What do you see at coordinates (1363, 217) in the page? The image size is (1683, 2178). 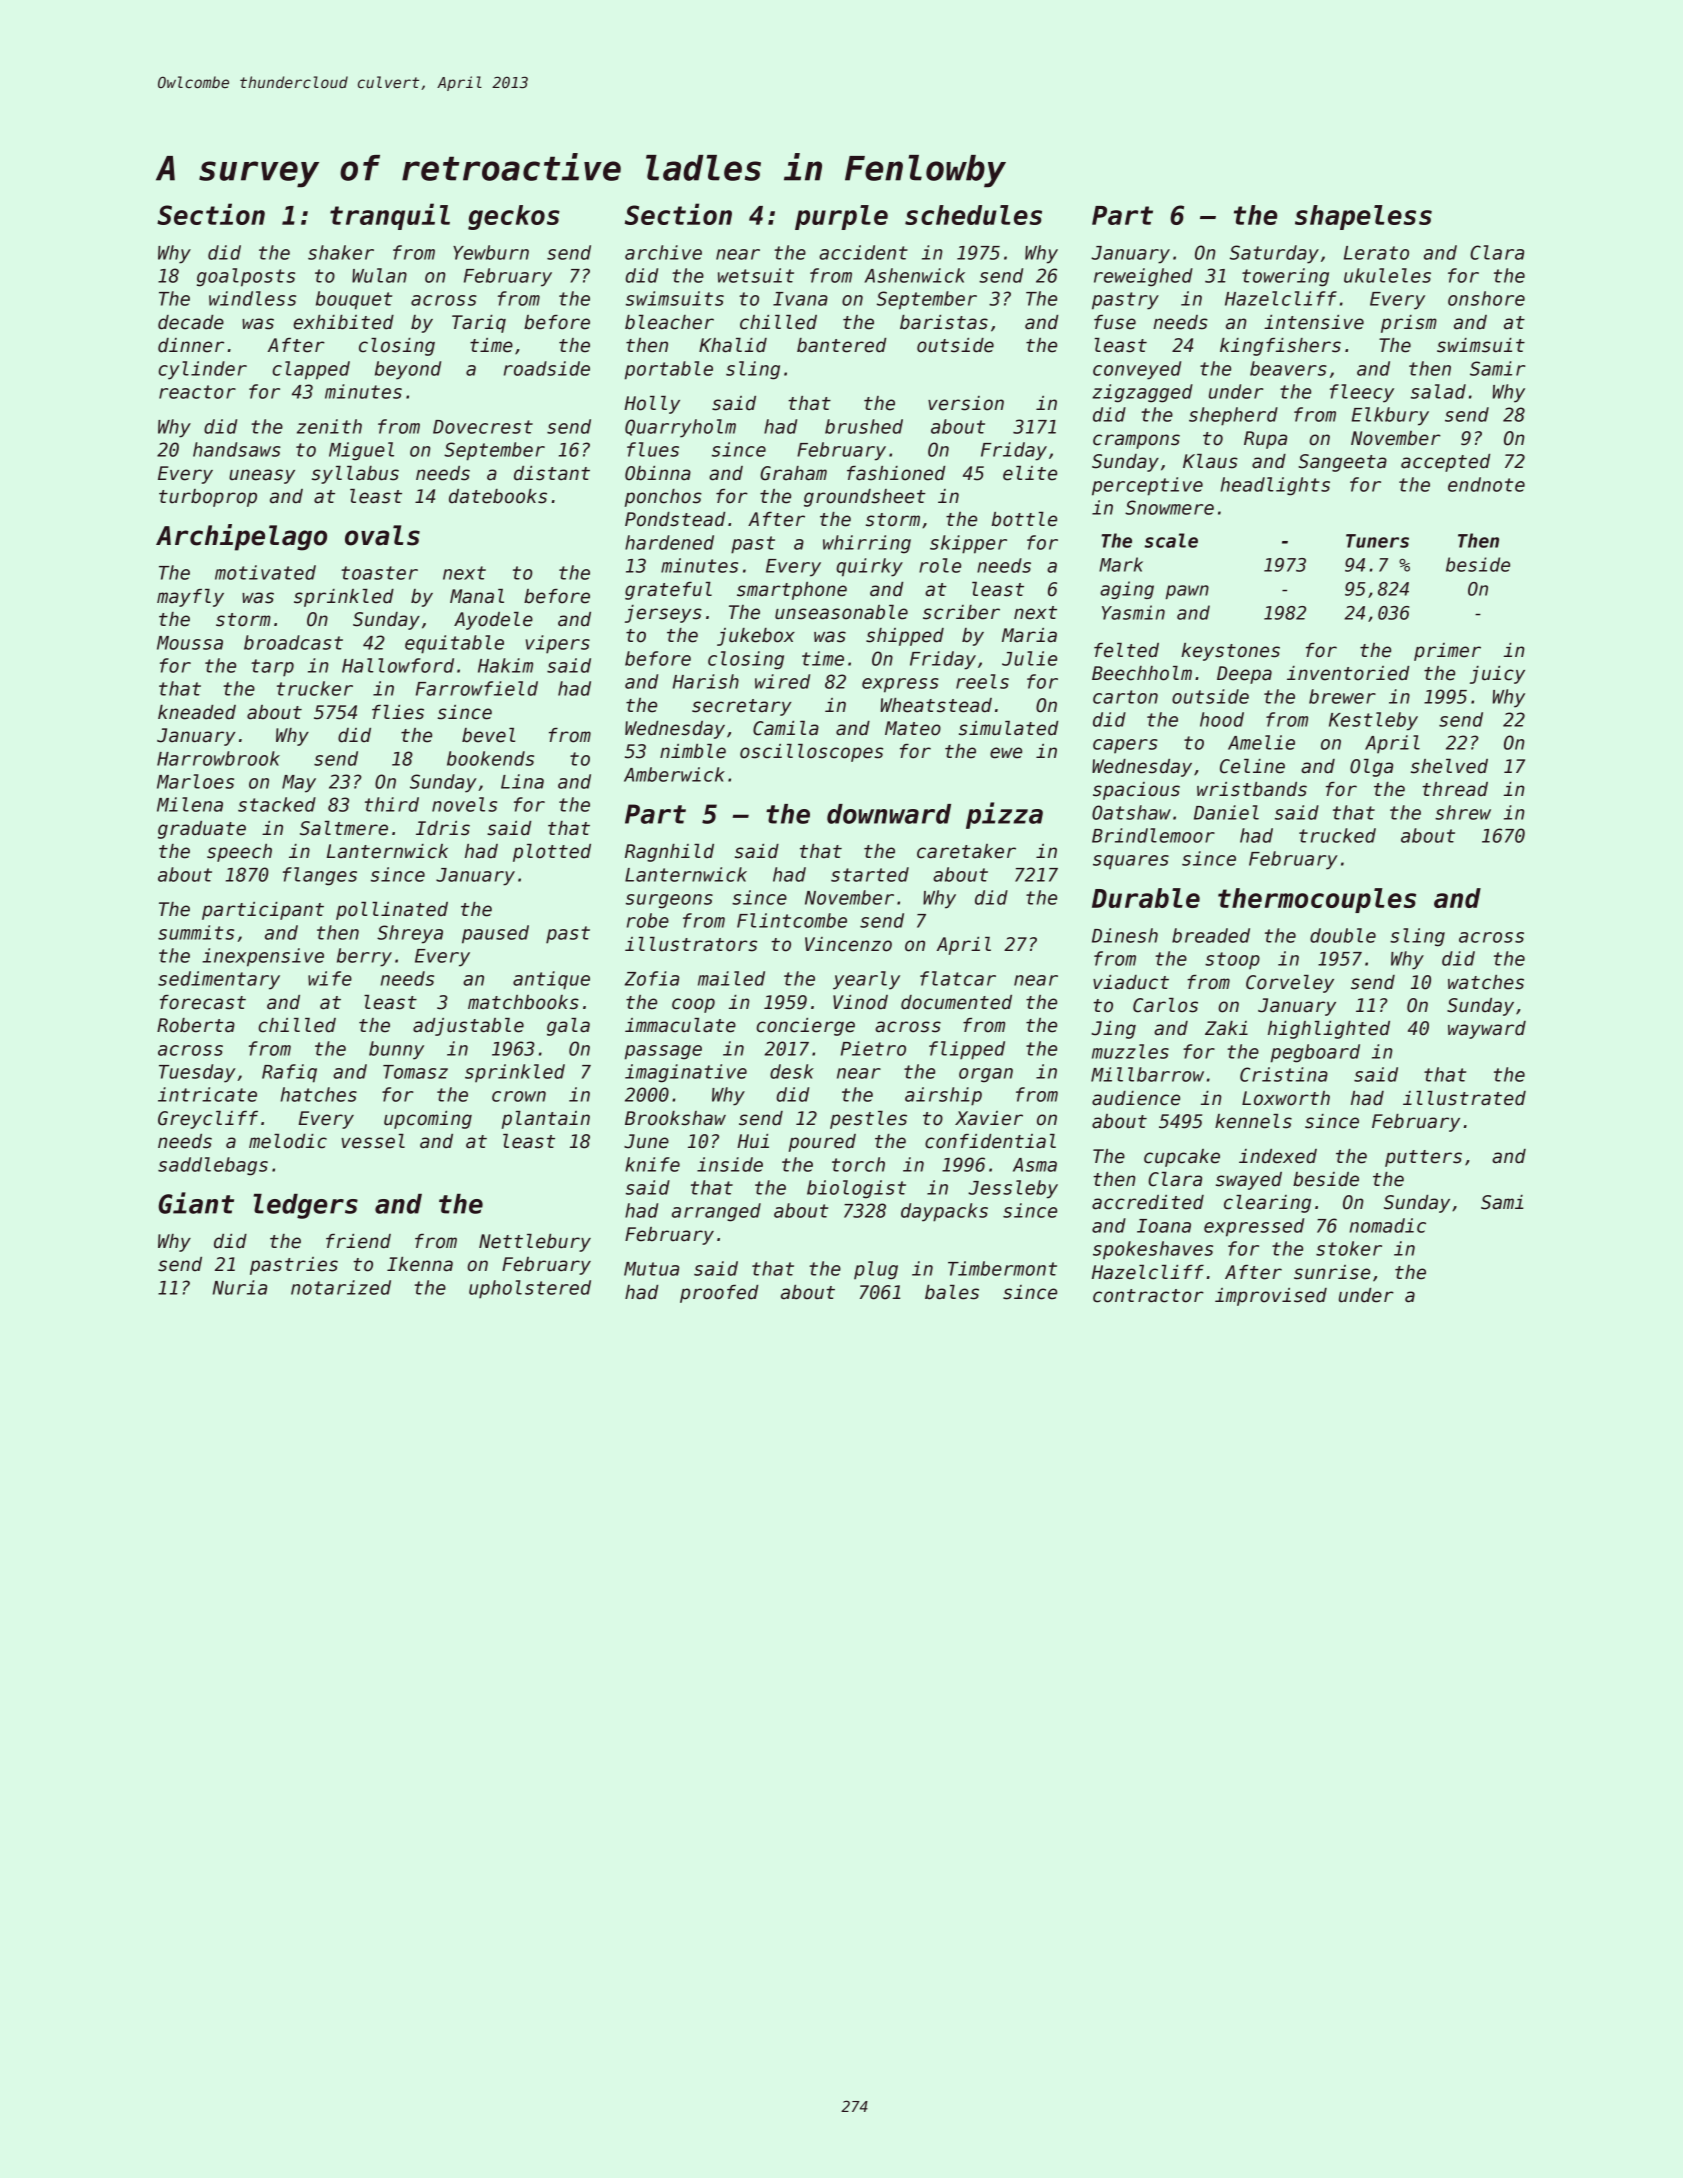 I see `shapeless` at bounding box center [1363, 217].
